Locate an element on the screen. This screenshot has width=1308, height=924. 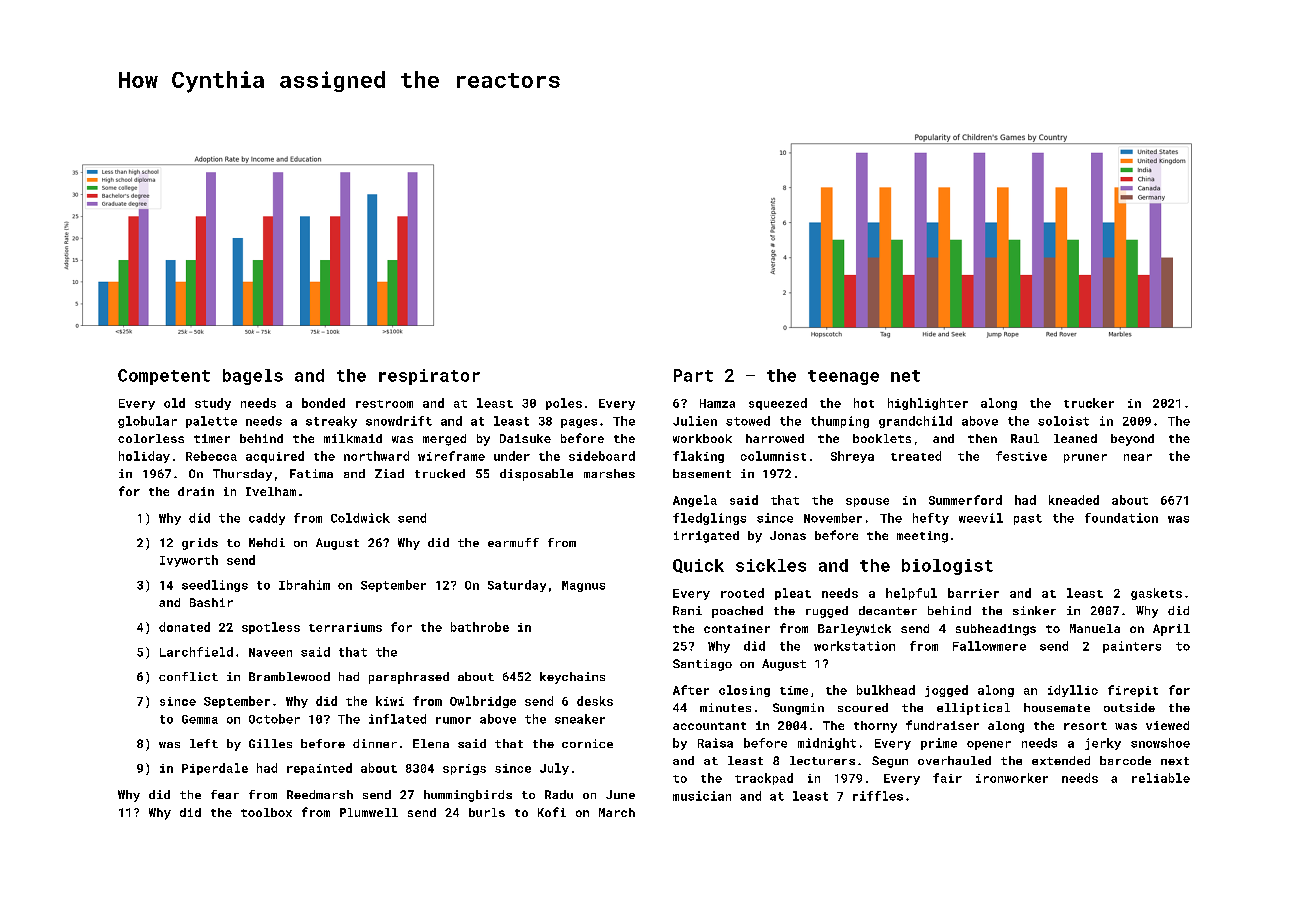
disposable is located at coordinates (536, 475).
